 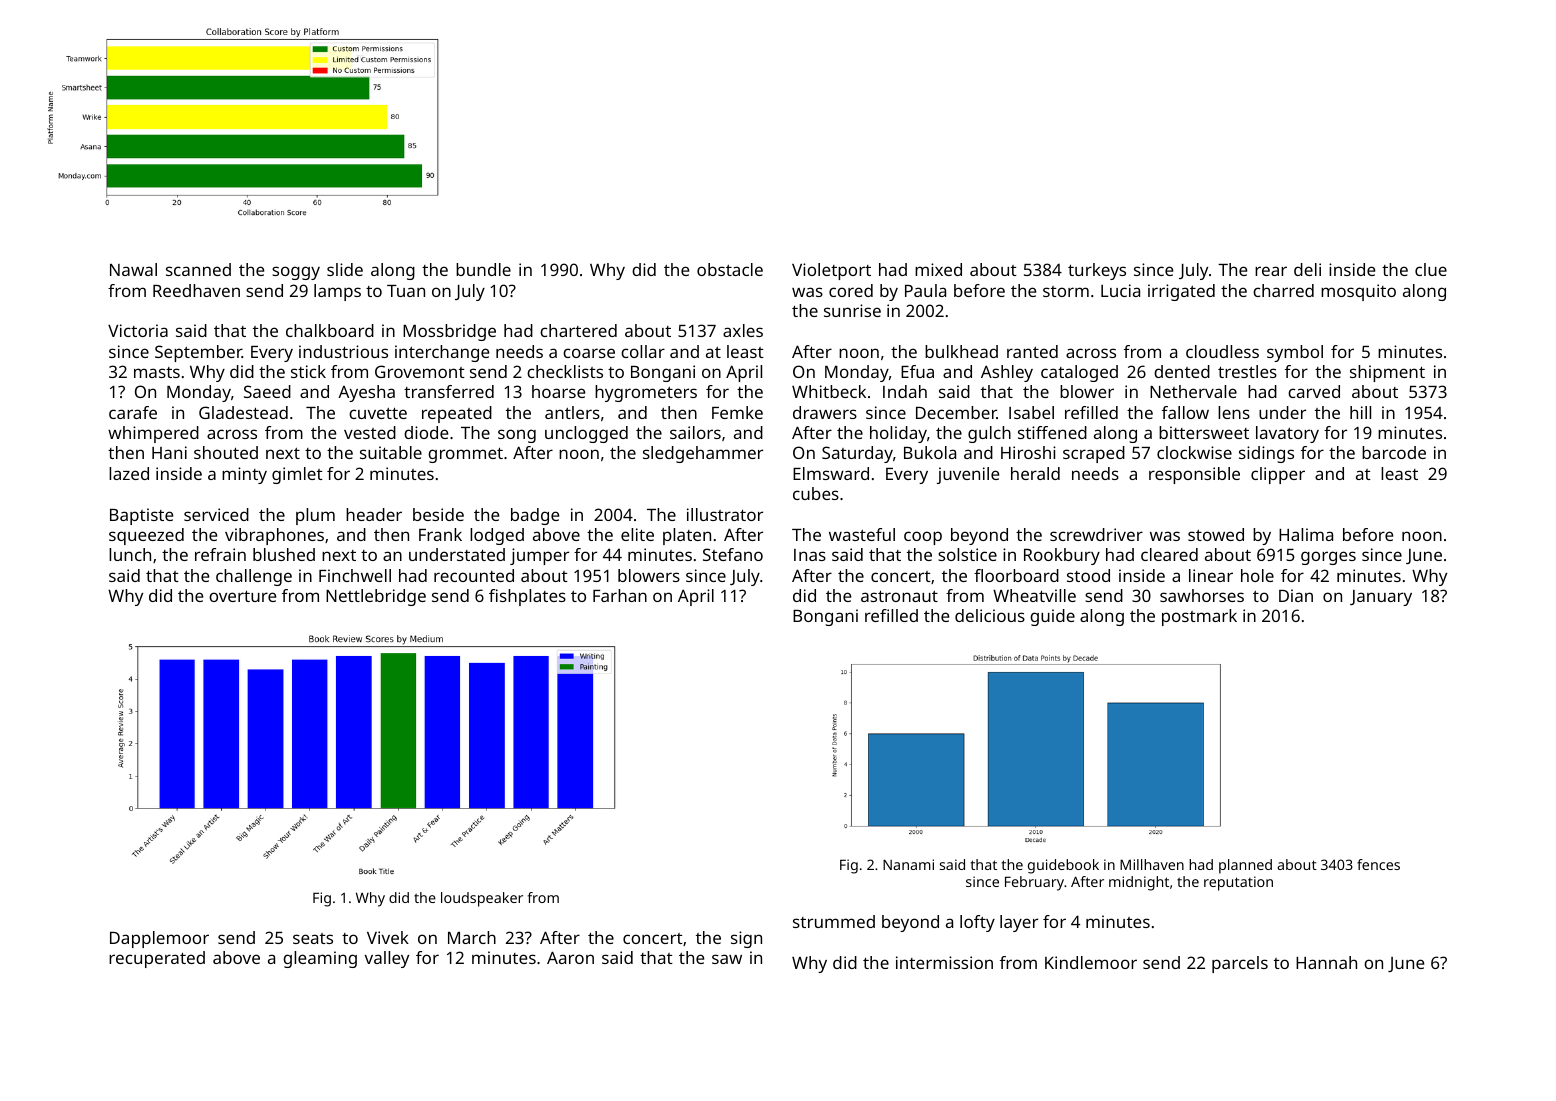 What do you see at coordinates (406, 291) in the screenshot?
I see `Tuan` at bounding box center [406, 291].
